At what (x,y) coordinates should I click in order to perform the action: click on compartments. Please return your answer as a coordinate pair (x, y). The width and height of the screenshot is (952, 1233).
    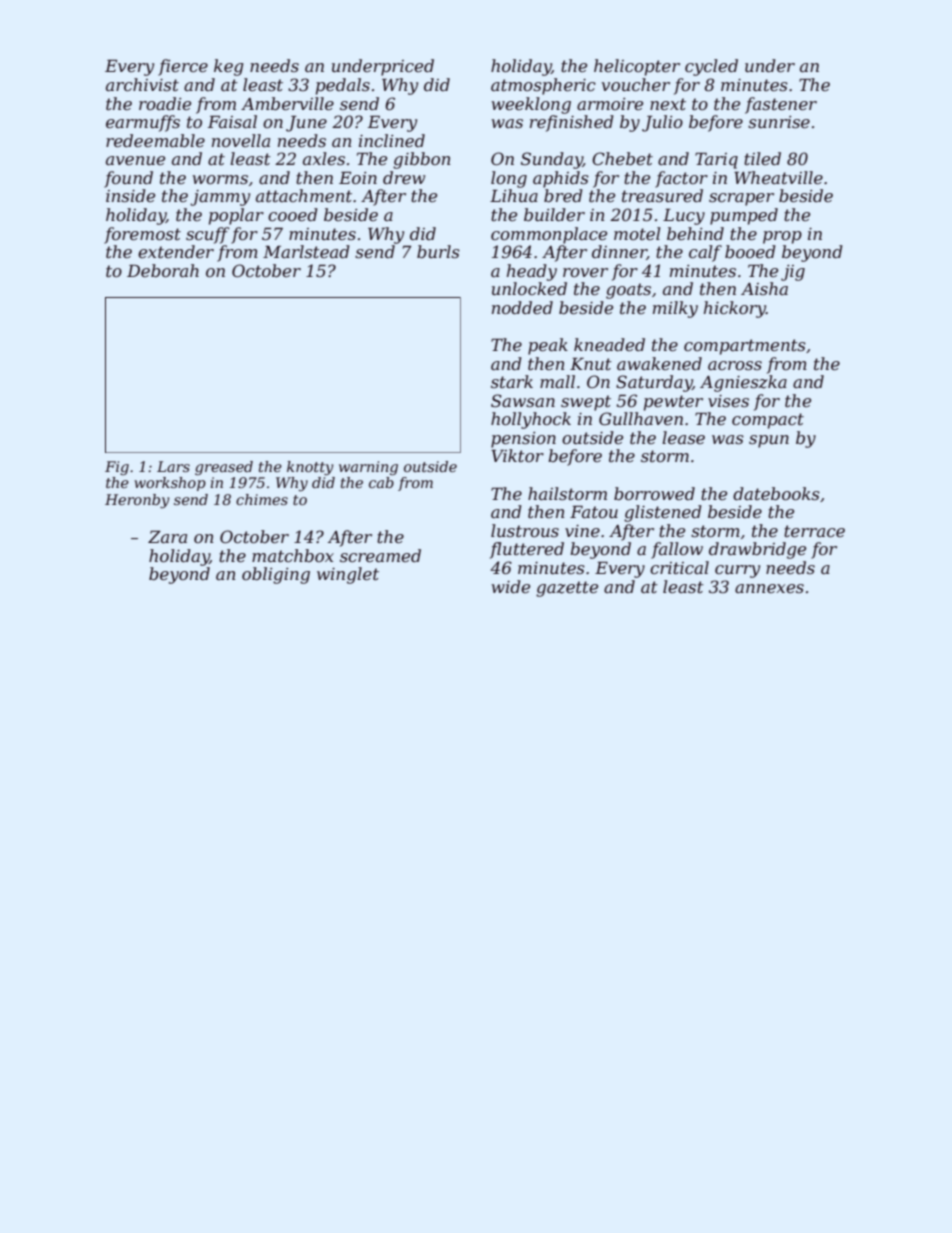
    Looking at the image, I should click on (745, 347).
